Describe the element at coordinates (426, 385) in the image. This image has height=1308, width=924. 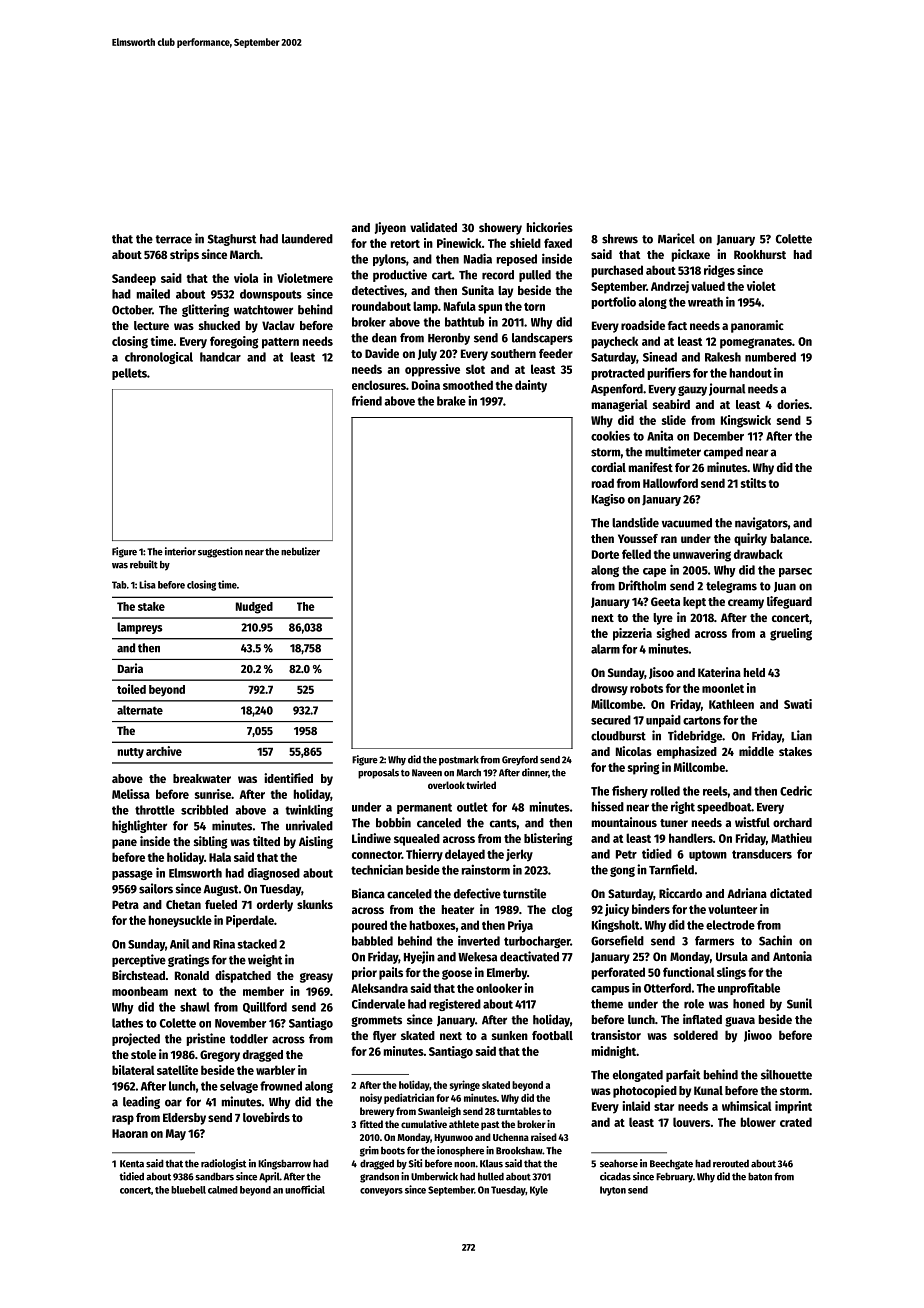
I see `Doina` at that location.
